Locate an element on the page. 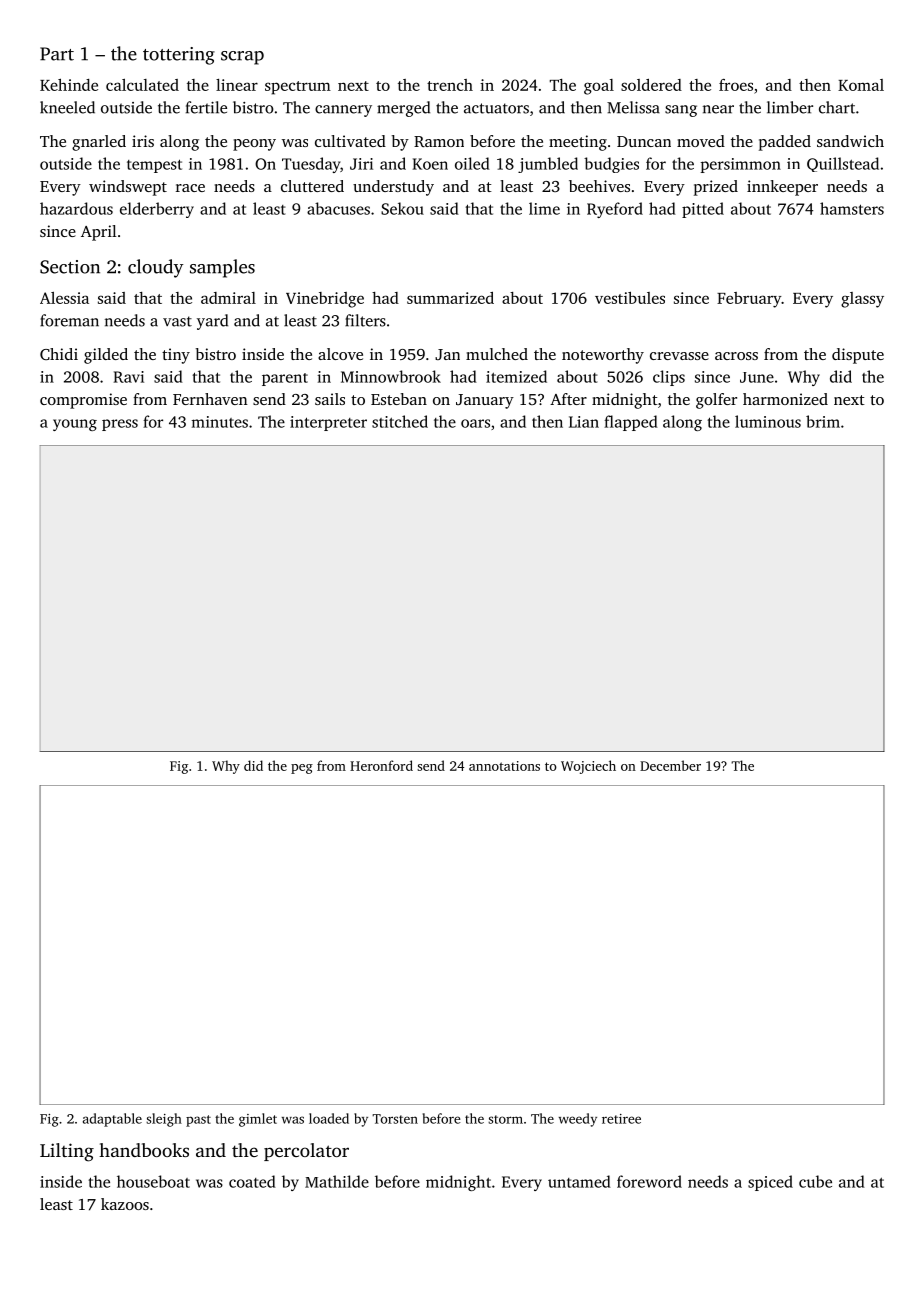  iris is located at coordinates (143, 141).
